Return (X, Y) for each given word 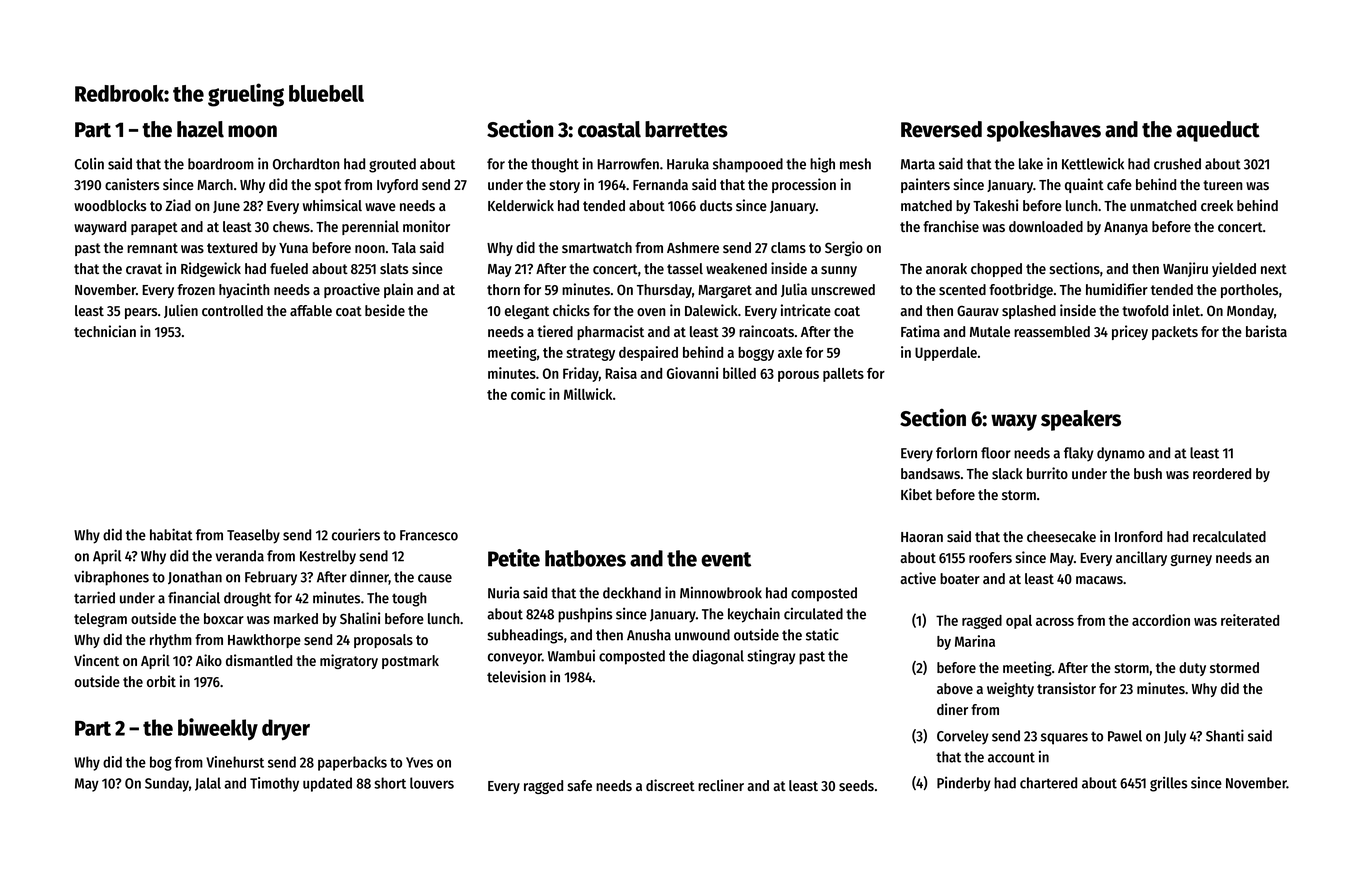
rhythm (171, 641)
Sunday (167, 784)
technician (105, 331)
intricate (806, 310)
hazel (200, 129)
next (1274, 269)
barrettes (686, 129)
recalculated (1229, 536)
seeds (856, 785)
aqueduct (1218, 131)
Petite (514, 558)
